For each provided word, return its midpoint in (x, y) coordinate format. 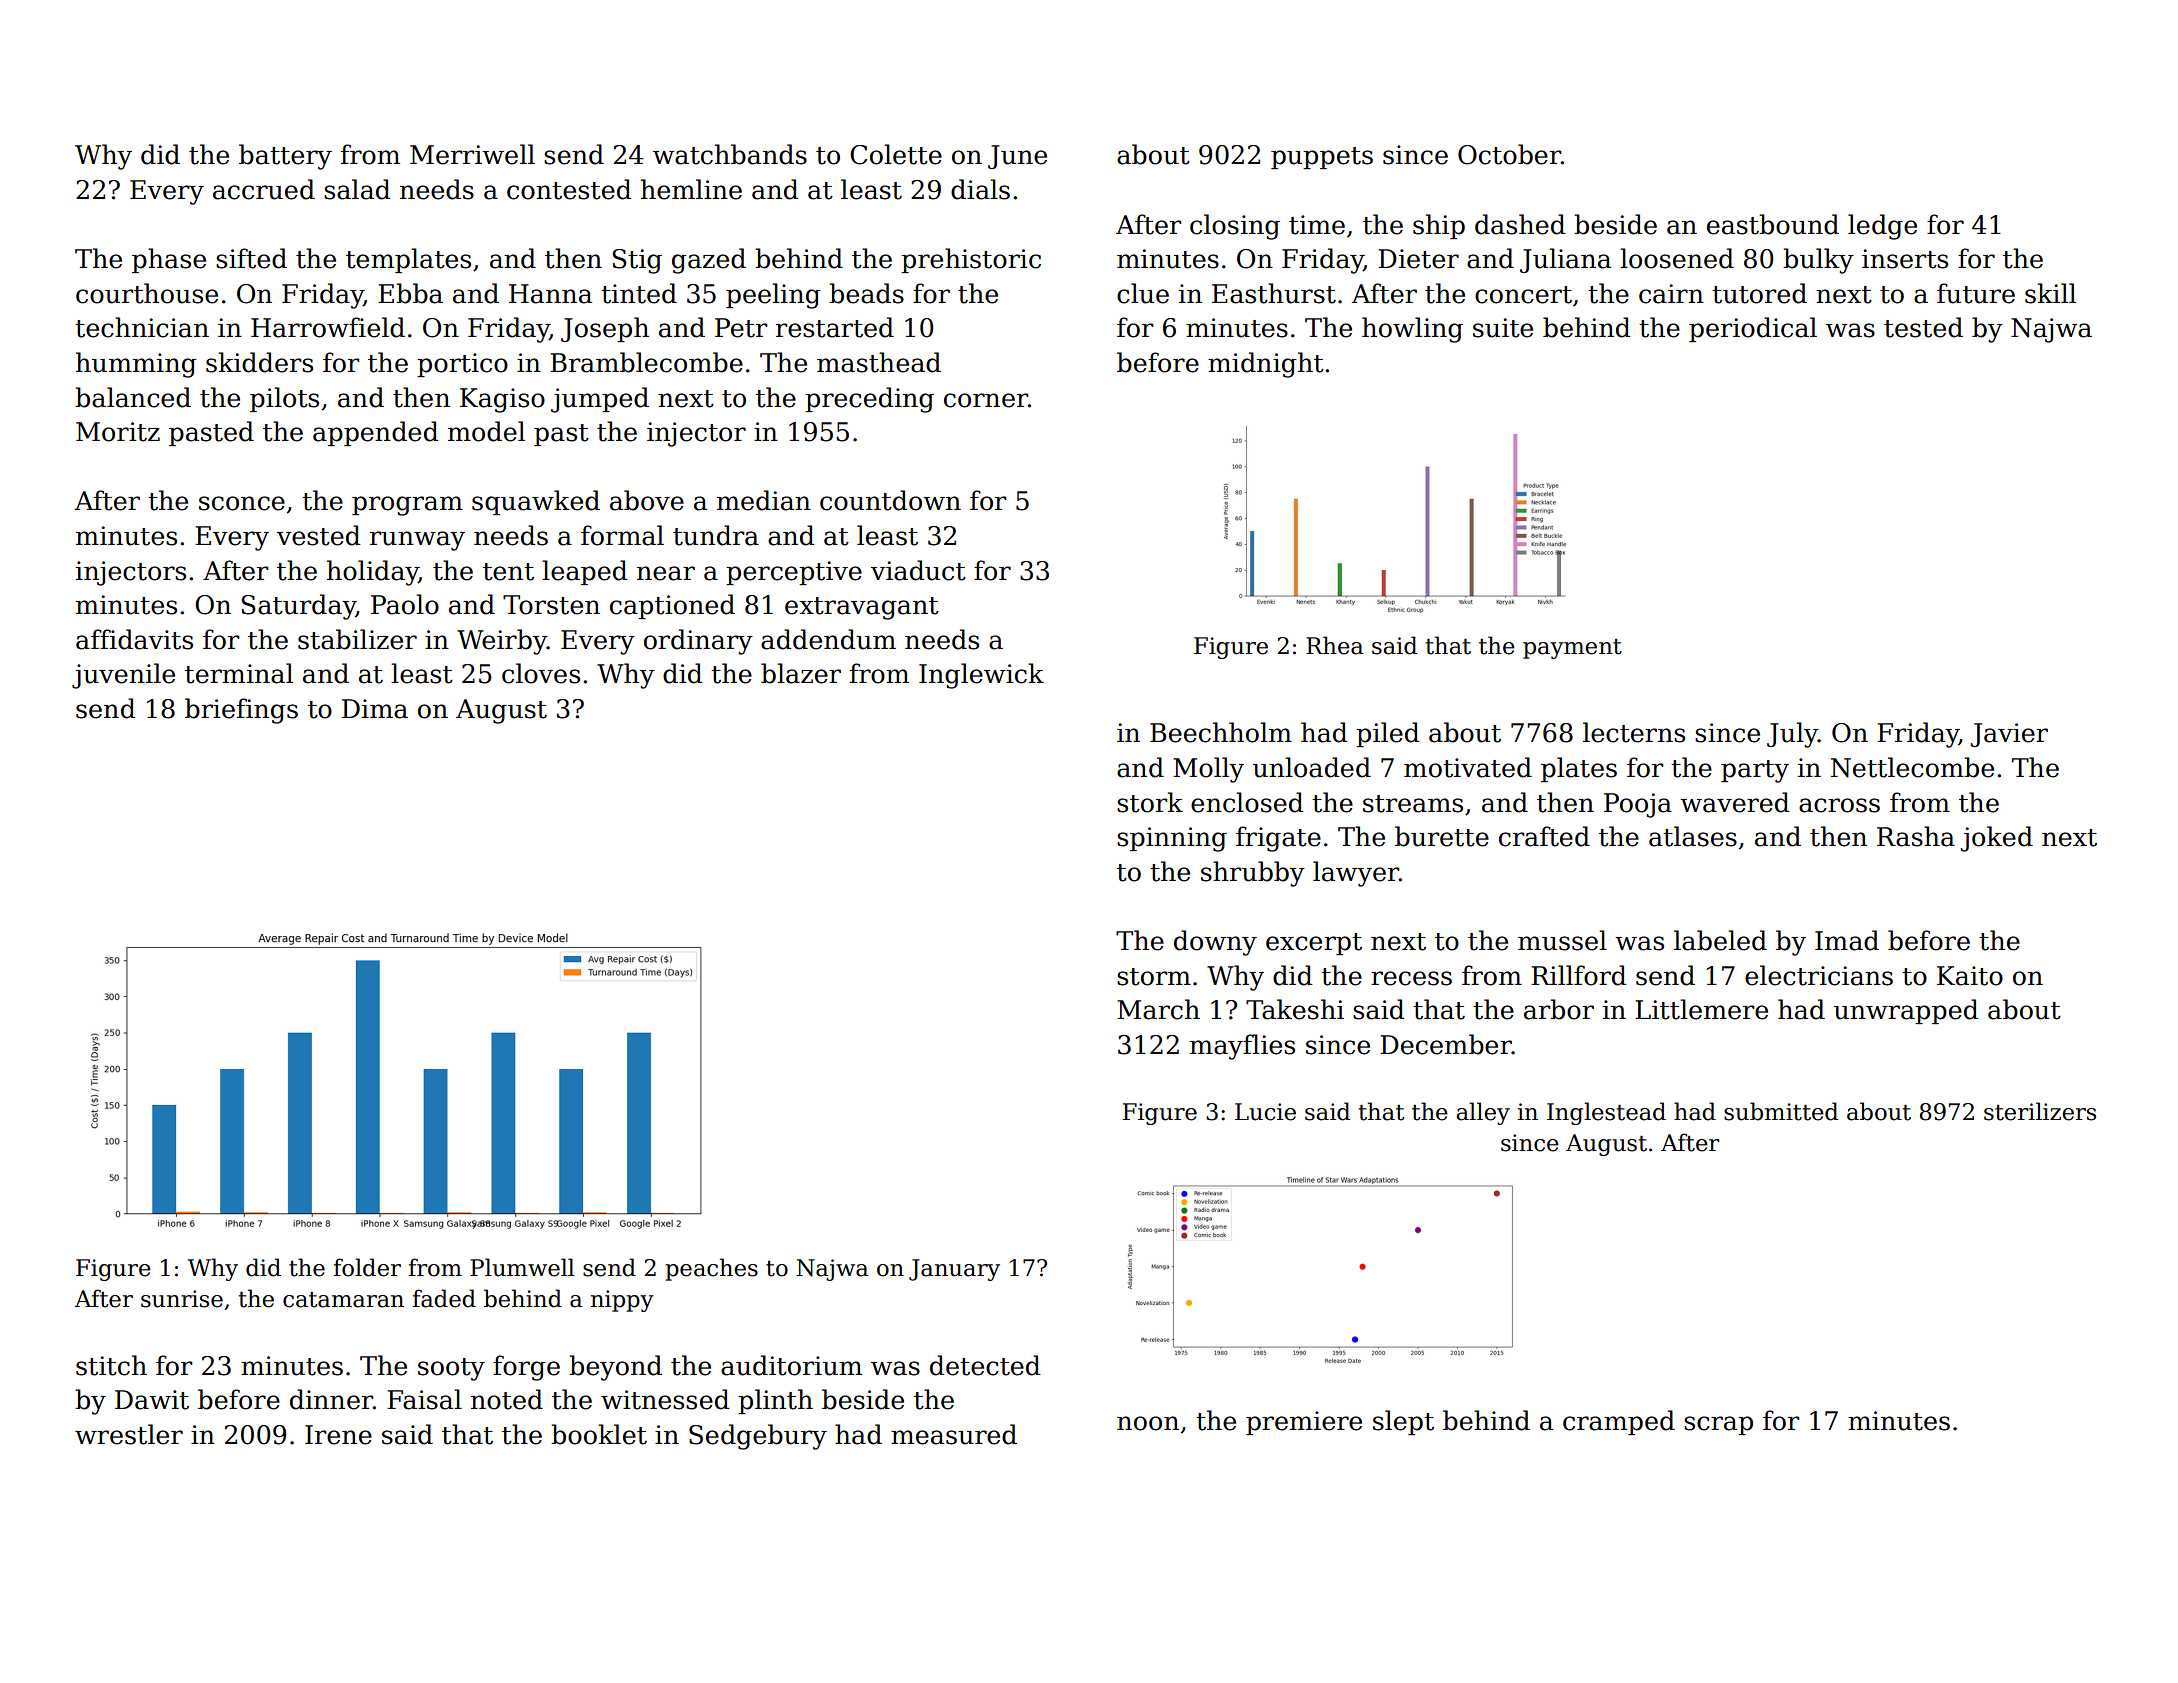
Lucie (1265, 1112)
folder (367, 1267)
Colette (896, 154)
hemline (691, 189)
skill (2050, 293)
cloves (541, 673)
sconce (242, 503)
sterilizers (2040, 1111)
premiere (1304, 1423)
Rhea (1335, 645)
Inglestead (1606, 1113)
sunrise (182, 1299)
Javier (2009, 735)
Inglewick (981, 676)
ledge (1882, 227)
